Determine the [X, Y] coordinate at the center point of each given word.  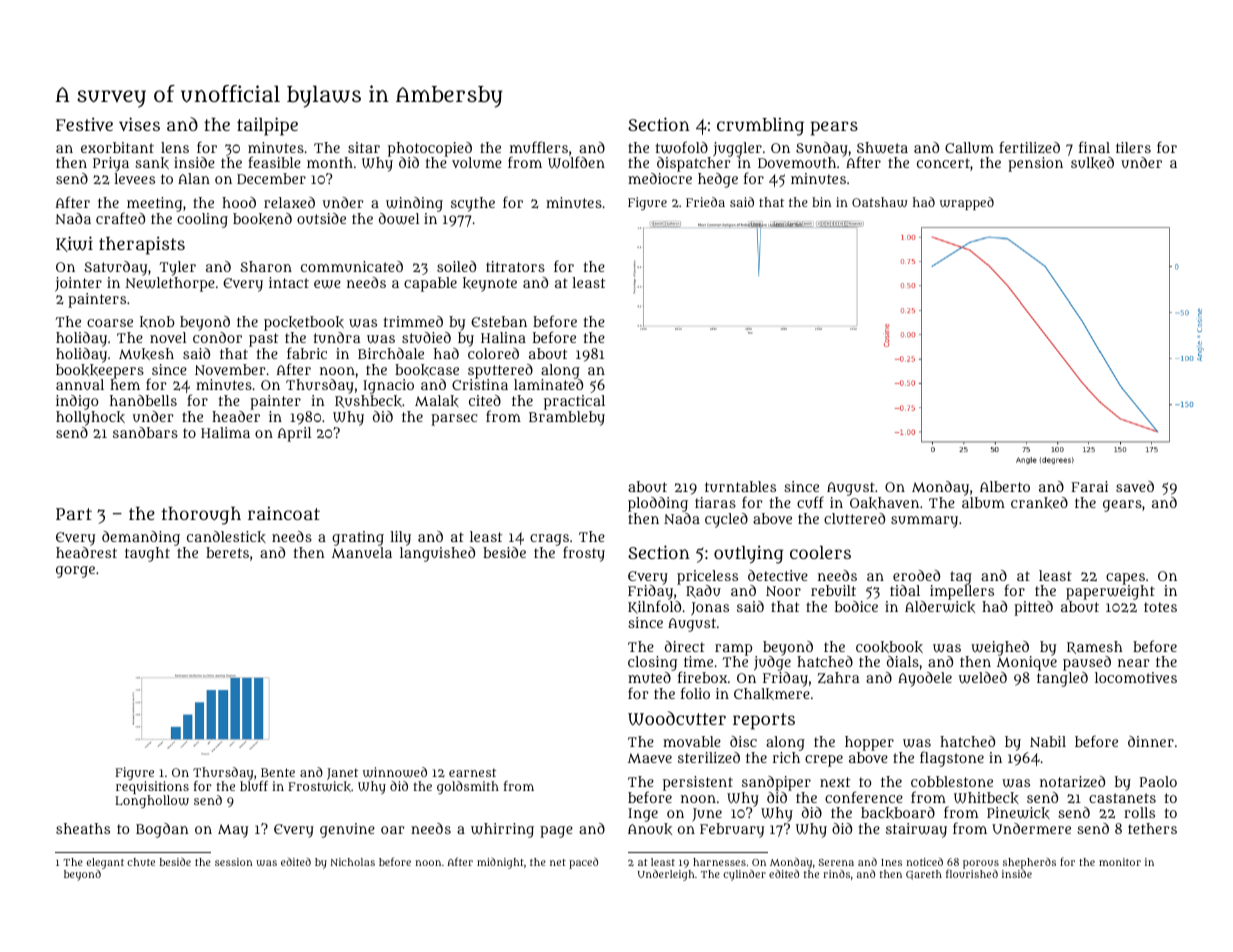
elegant [105, 863]
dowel [399, 219]
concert [943, 163]
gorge [75, 572]
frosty [584, 554]
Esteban [499, 321]
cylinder [744, 875]
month [330, 162]
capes [1125, 579]
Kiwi [74, 244]
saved [1135, 486]
